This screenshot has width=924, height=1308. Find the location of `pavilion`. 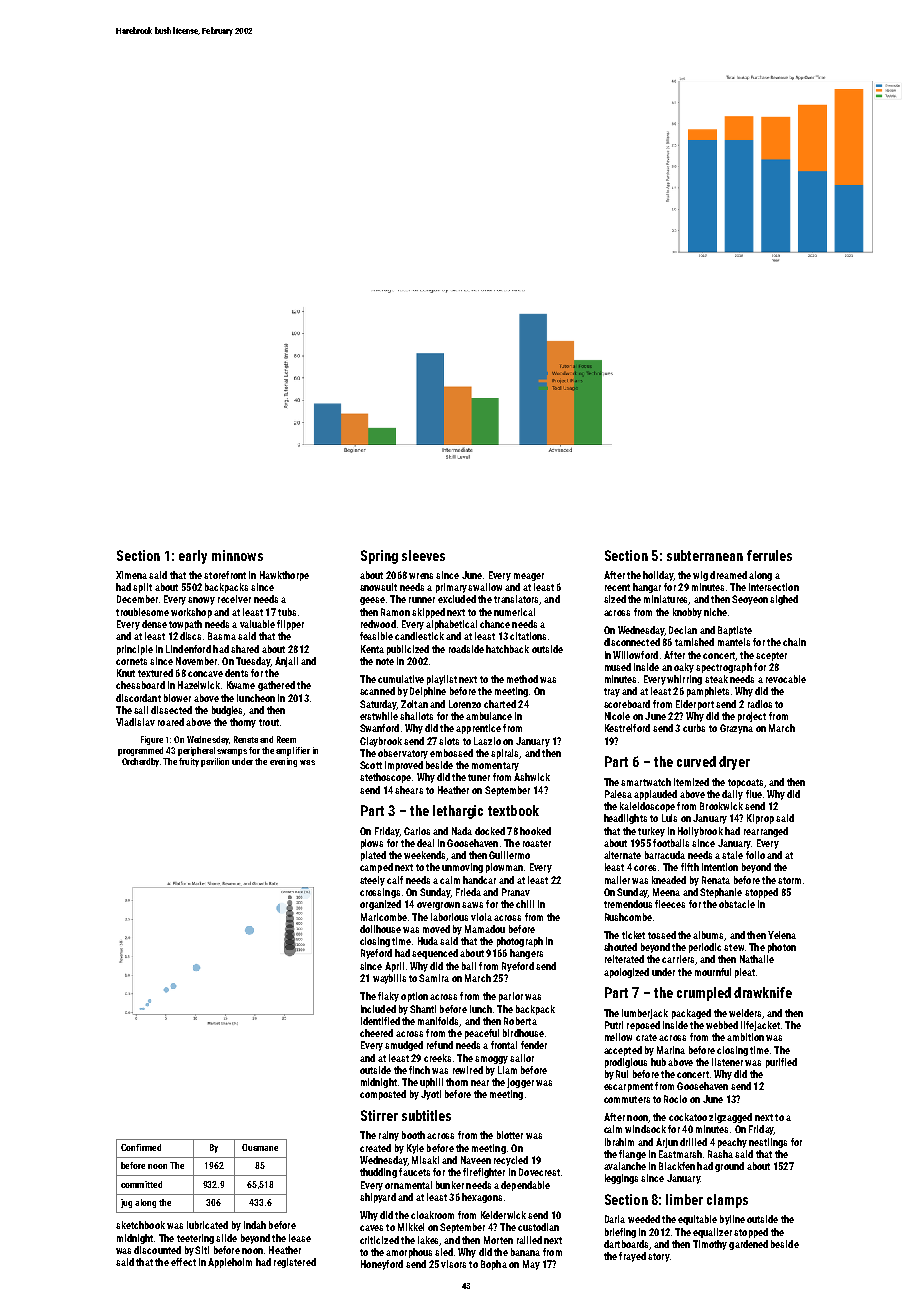

pavilion is located at coordinates (215, 762).
